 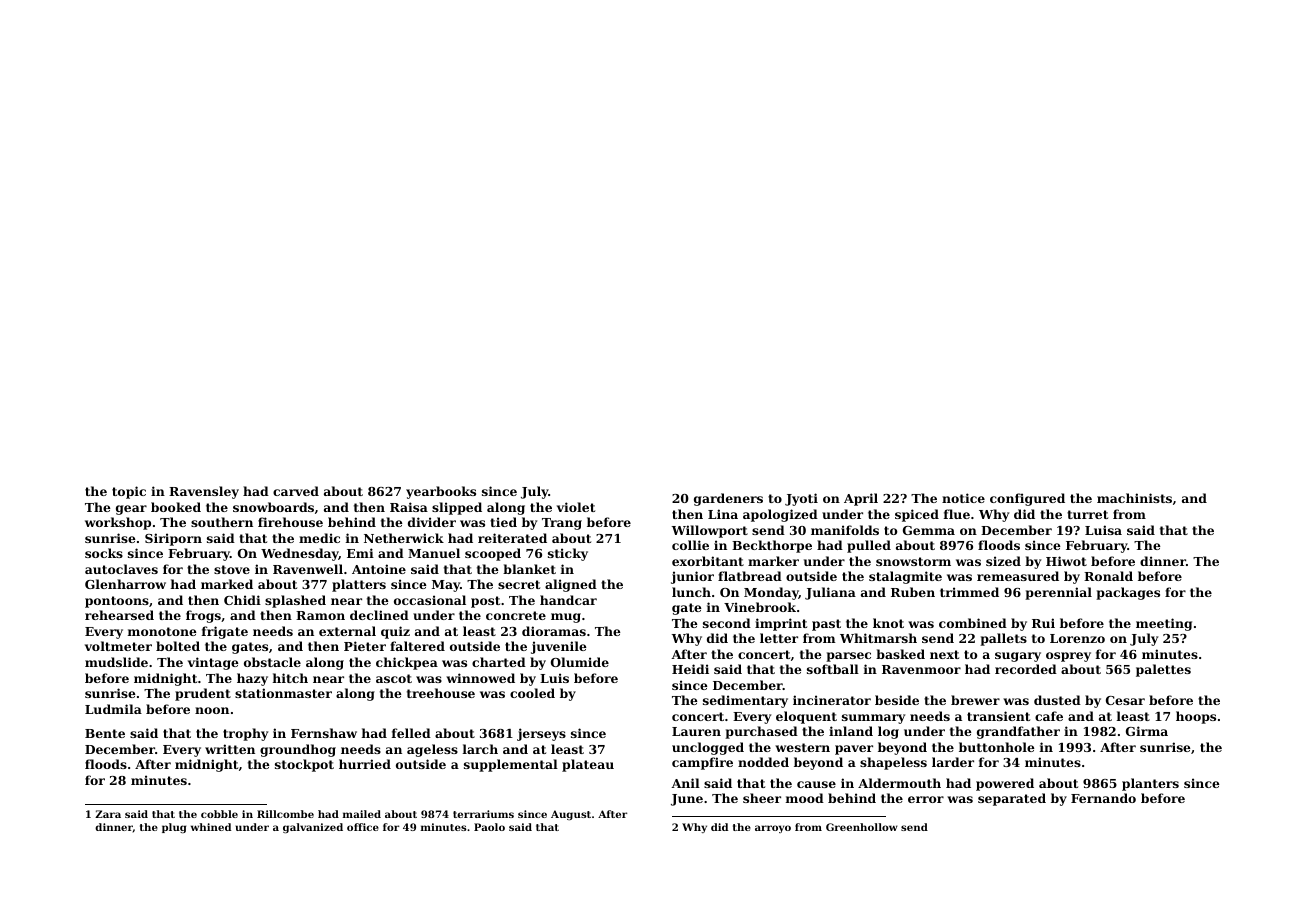 What do you see at coordinates (772, 546) in the page?
I see `Beckthorpe` at bounding box center [772, 546].
